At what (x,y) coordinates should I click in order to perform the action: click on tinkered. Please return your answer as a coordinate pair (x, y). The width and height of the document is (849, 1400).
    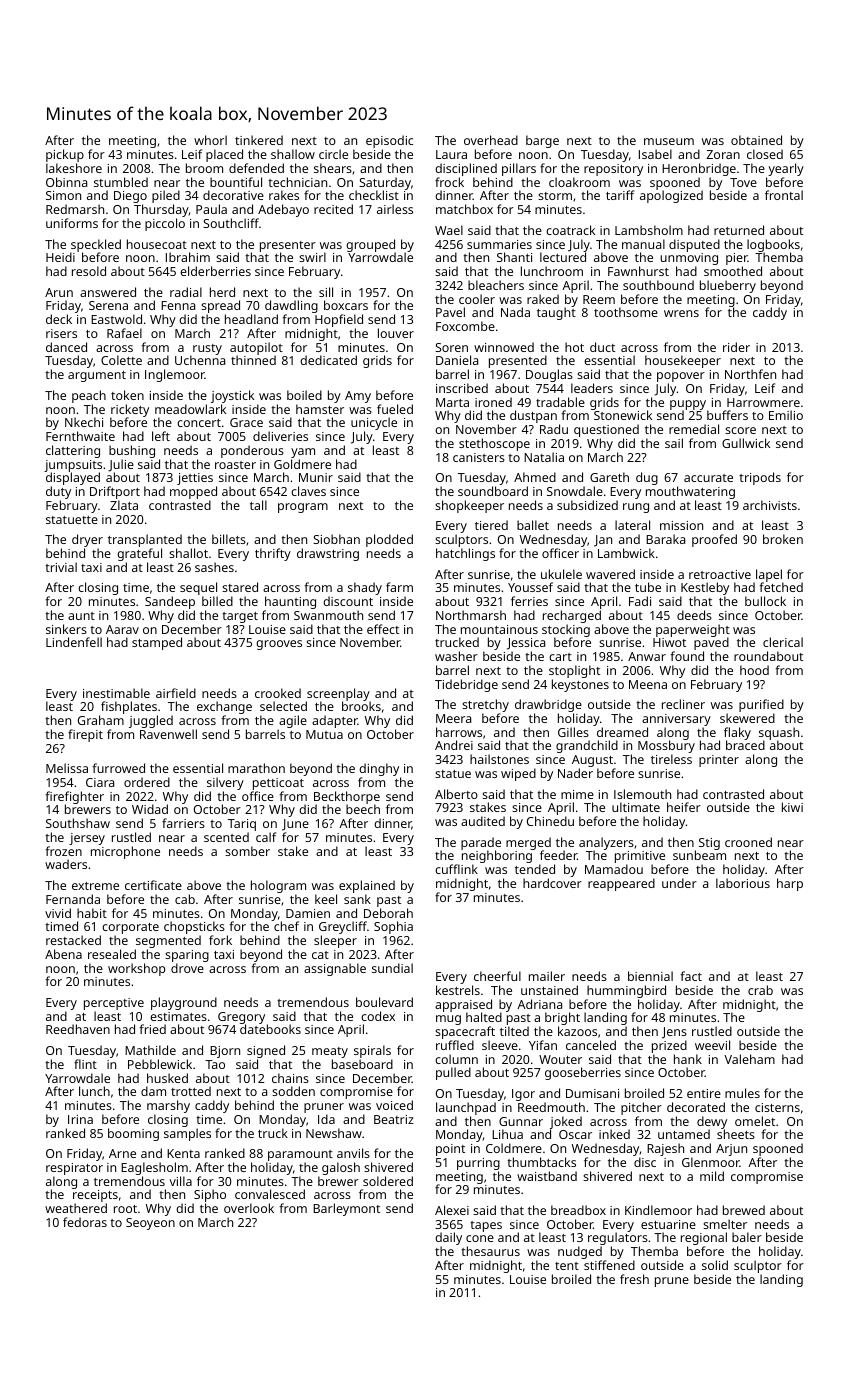
    Looking at the image, I should click on (259, 140).
